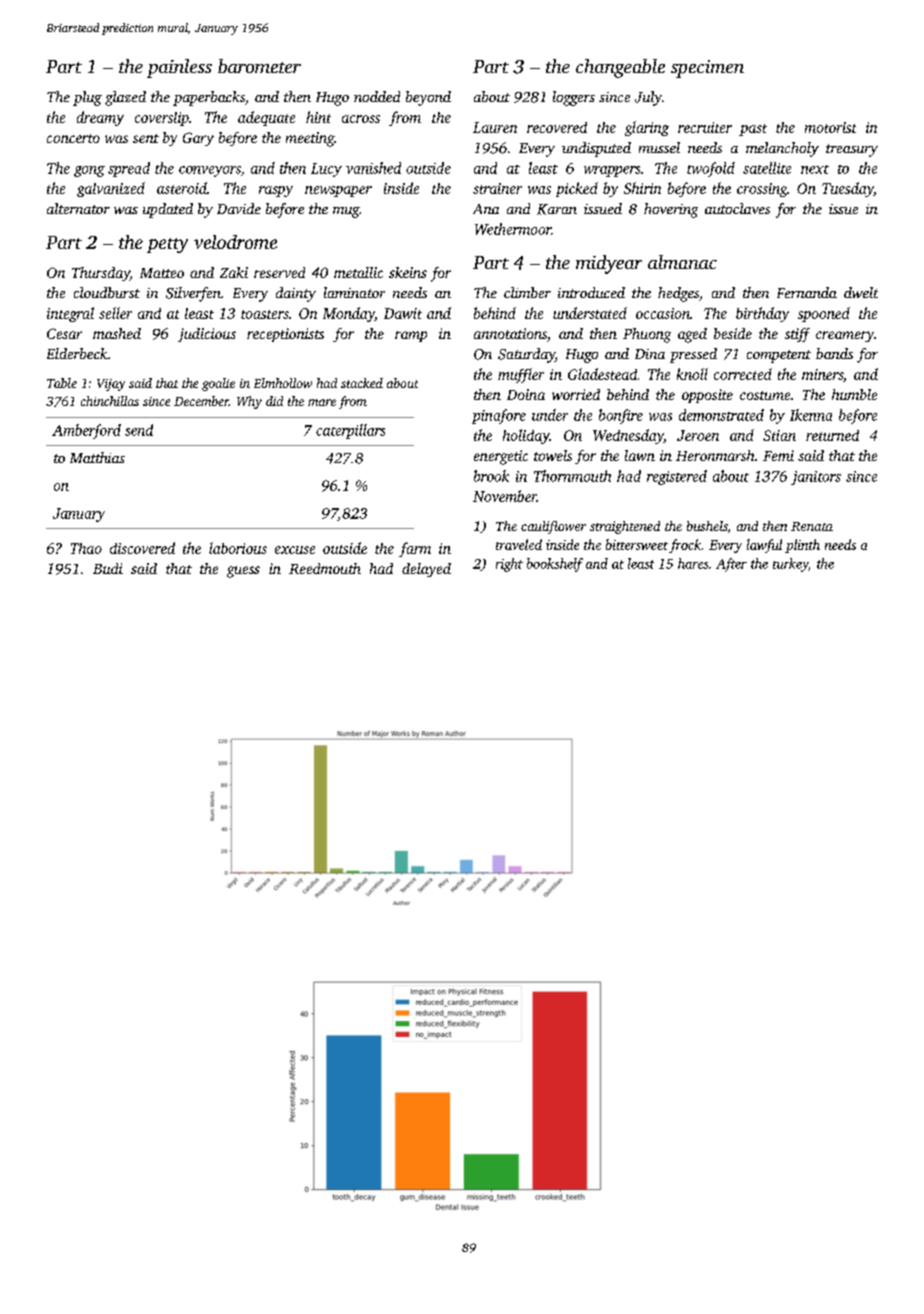  What do you see at coordinates (142, 548) in the page?
I see `discovered` at bounding box center [142, 548].
